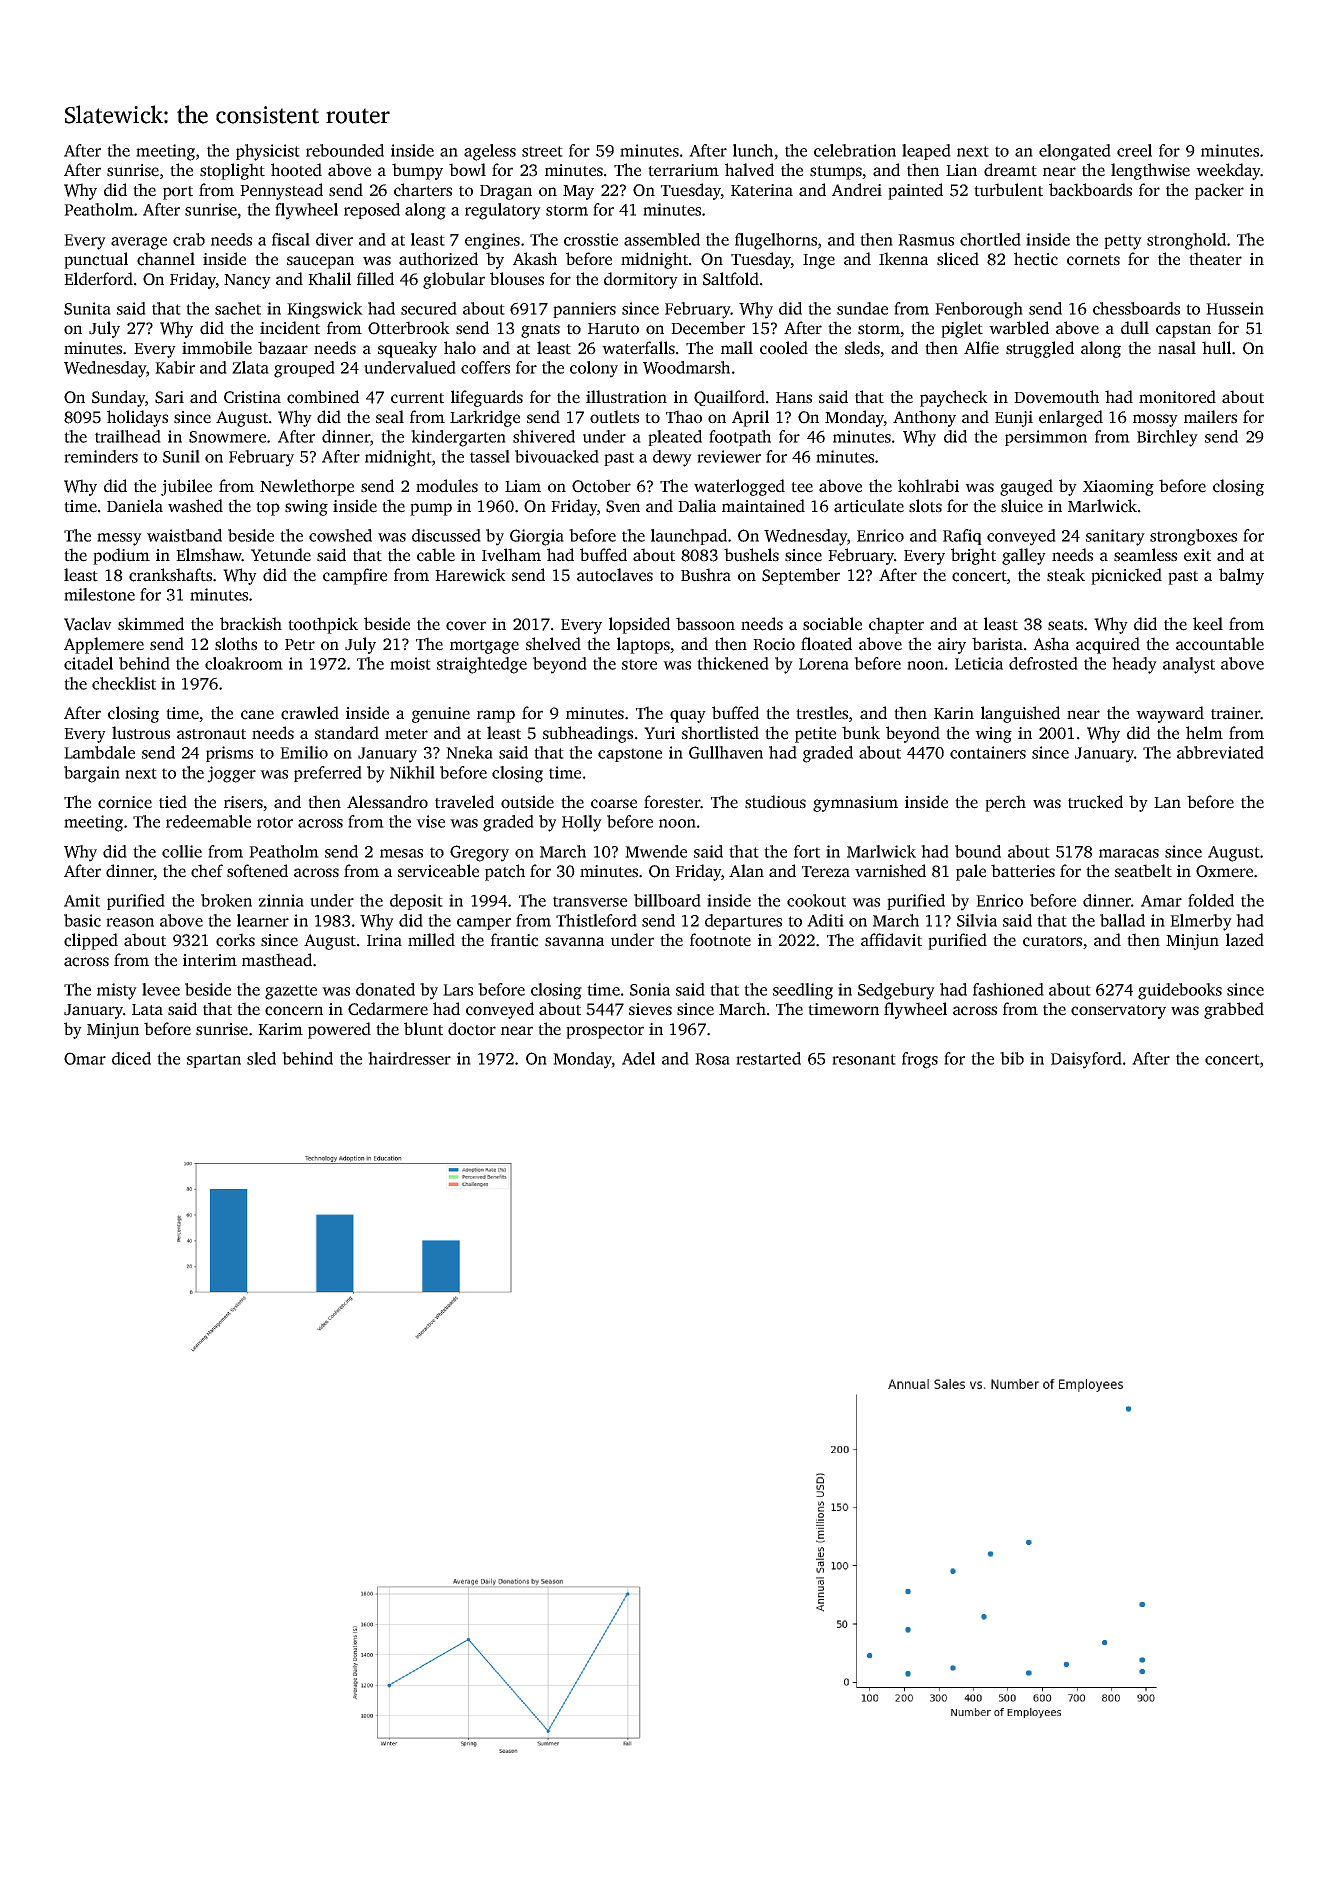  What do you see at coordinates (1220, 644) in the page?
I see `accountable` at bounding box center [1220, 644].
